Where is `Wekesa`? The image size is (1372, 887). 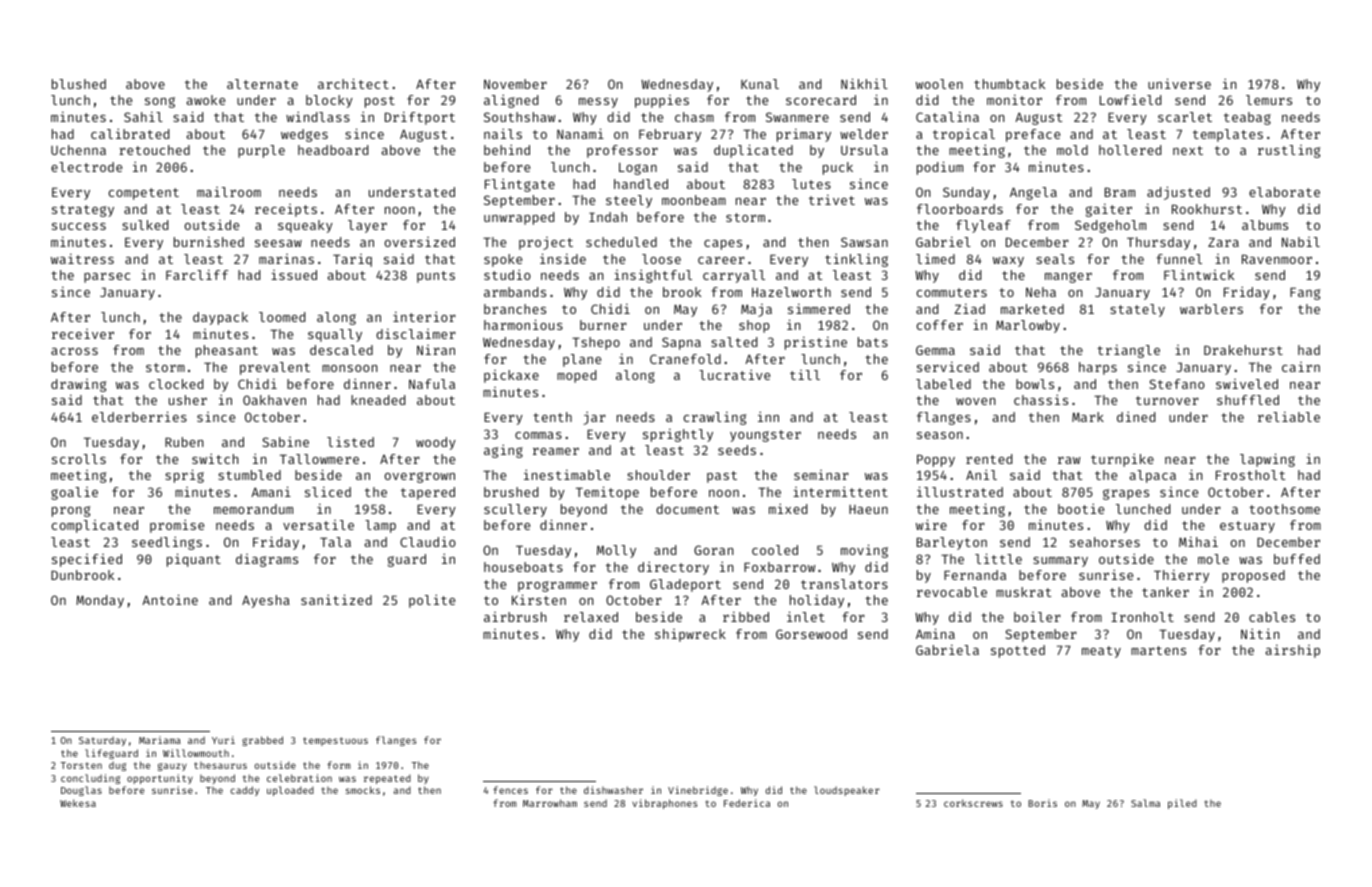
Wekesa is located at coordinates (78, 803).
